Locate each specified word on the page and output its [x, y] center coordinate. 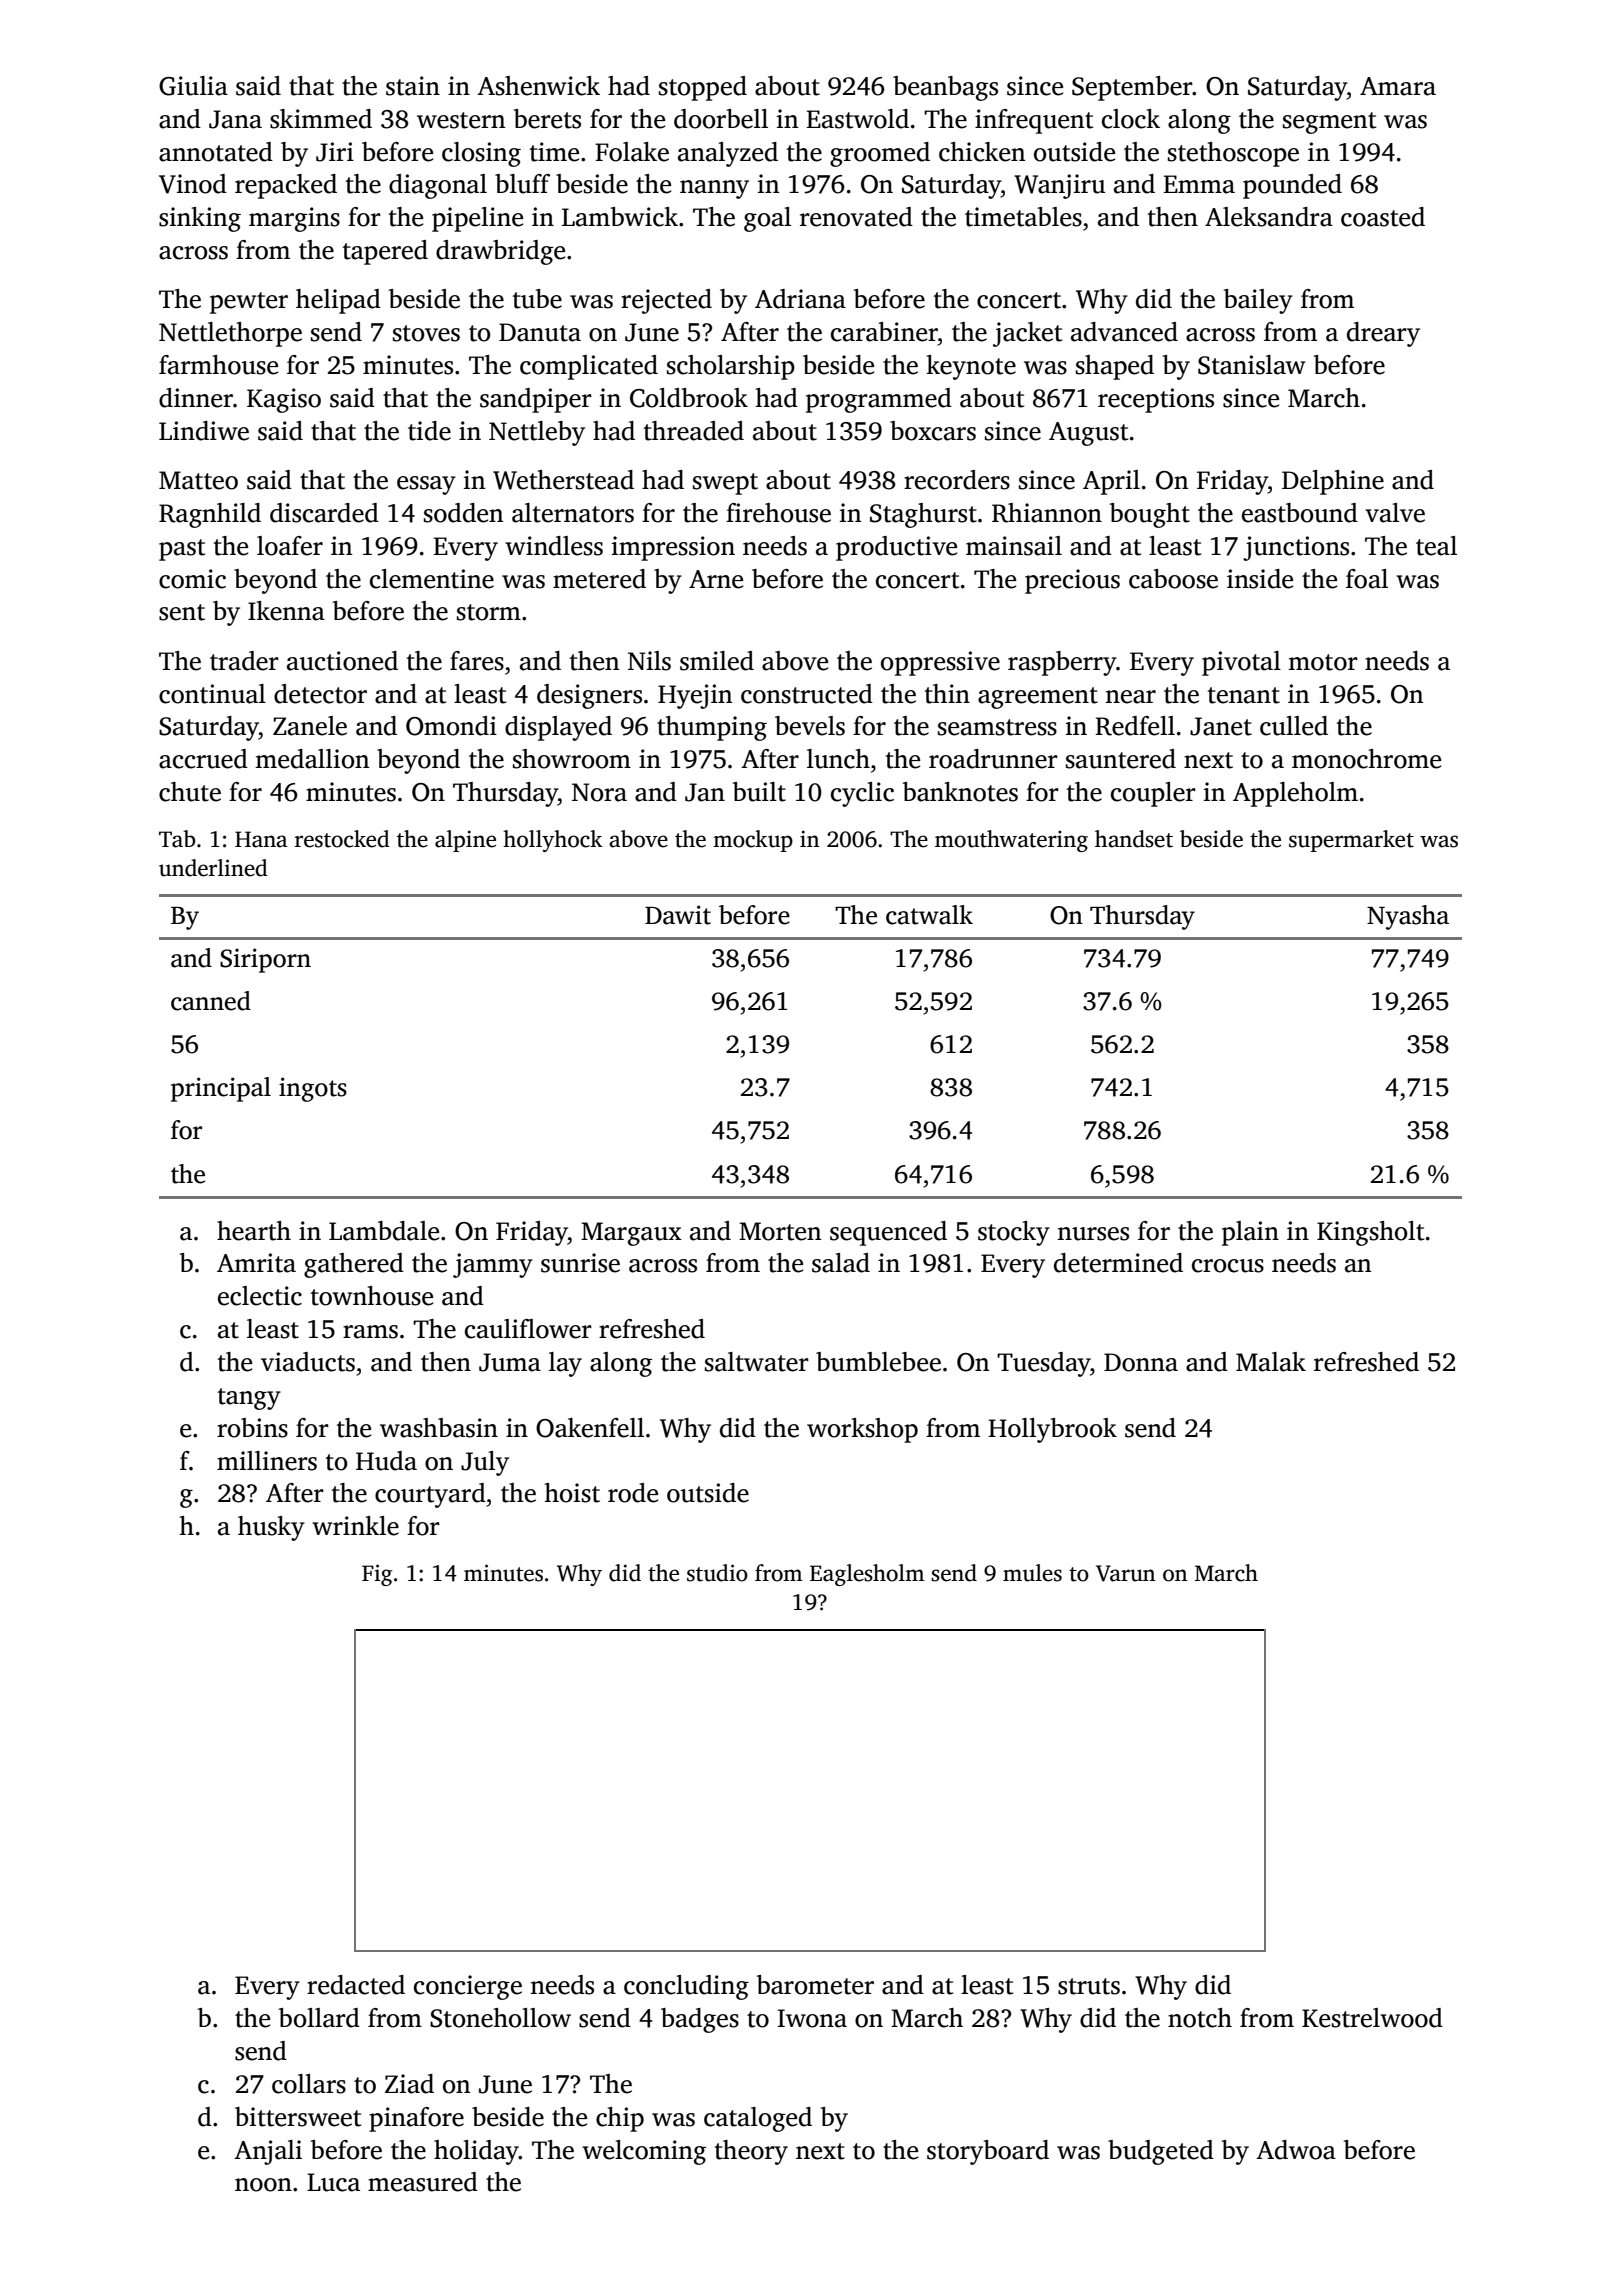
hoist [572, 1493]
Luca [333, 2182]
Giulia [193, 86]
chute [190, 792]
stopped [703, 88]
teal [1436, 546]
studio [717, 1573]
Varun [1125, 1573]
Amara [1398, 86]
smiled [717, 661]
